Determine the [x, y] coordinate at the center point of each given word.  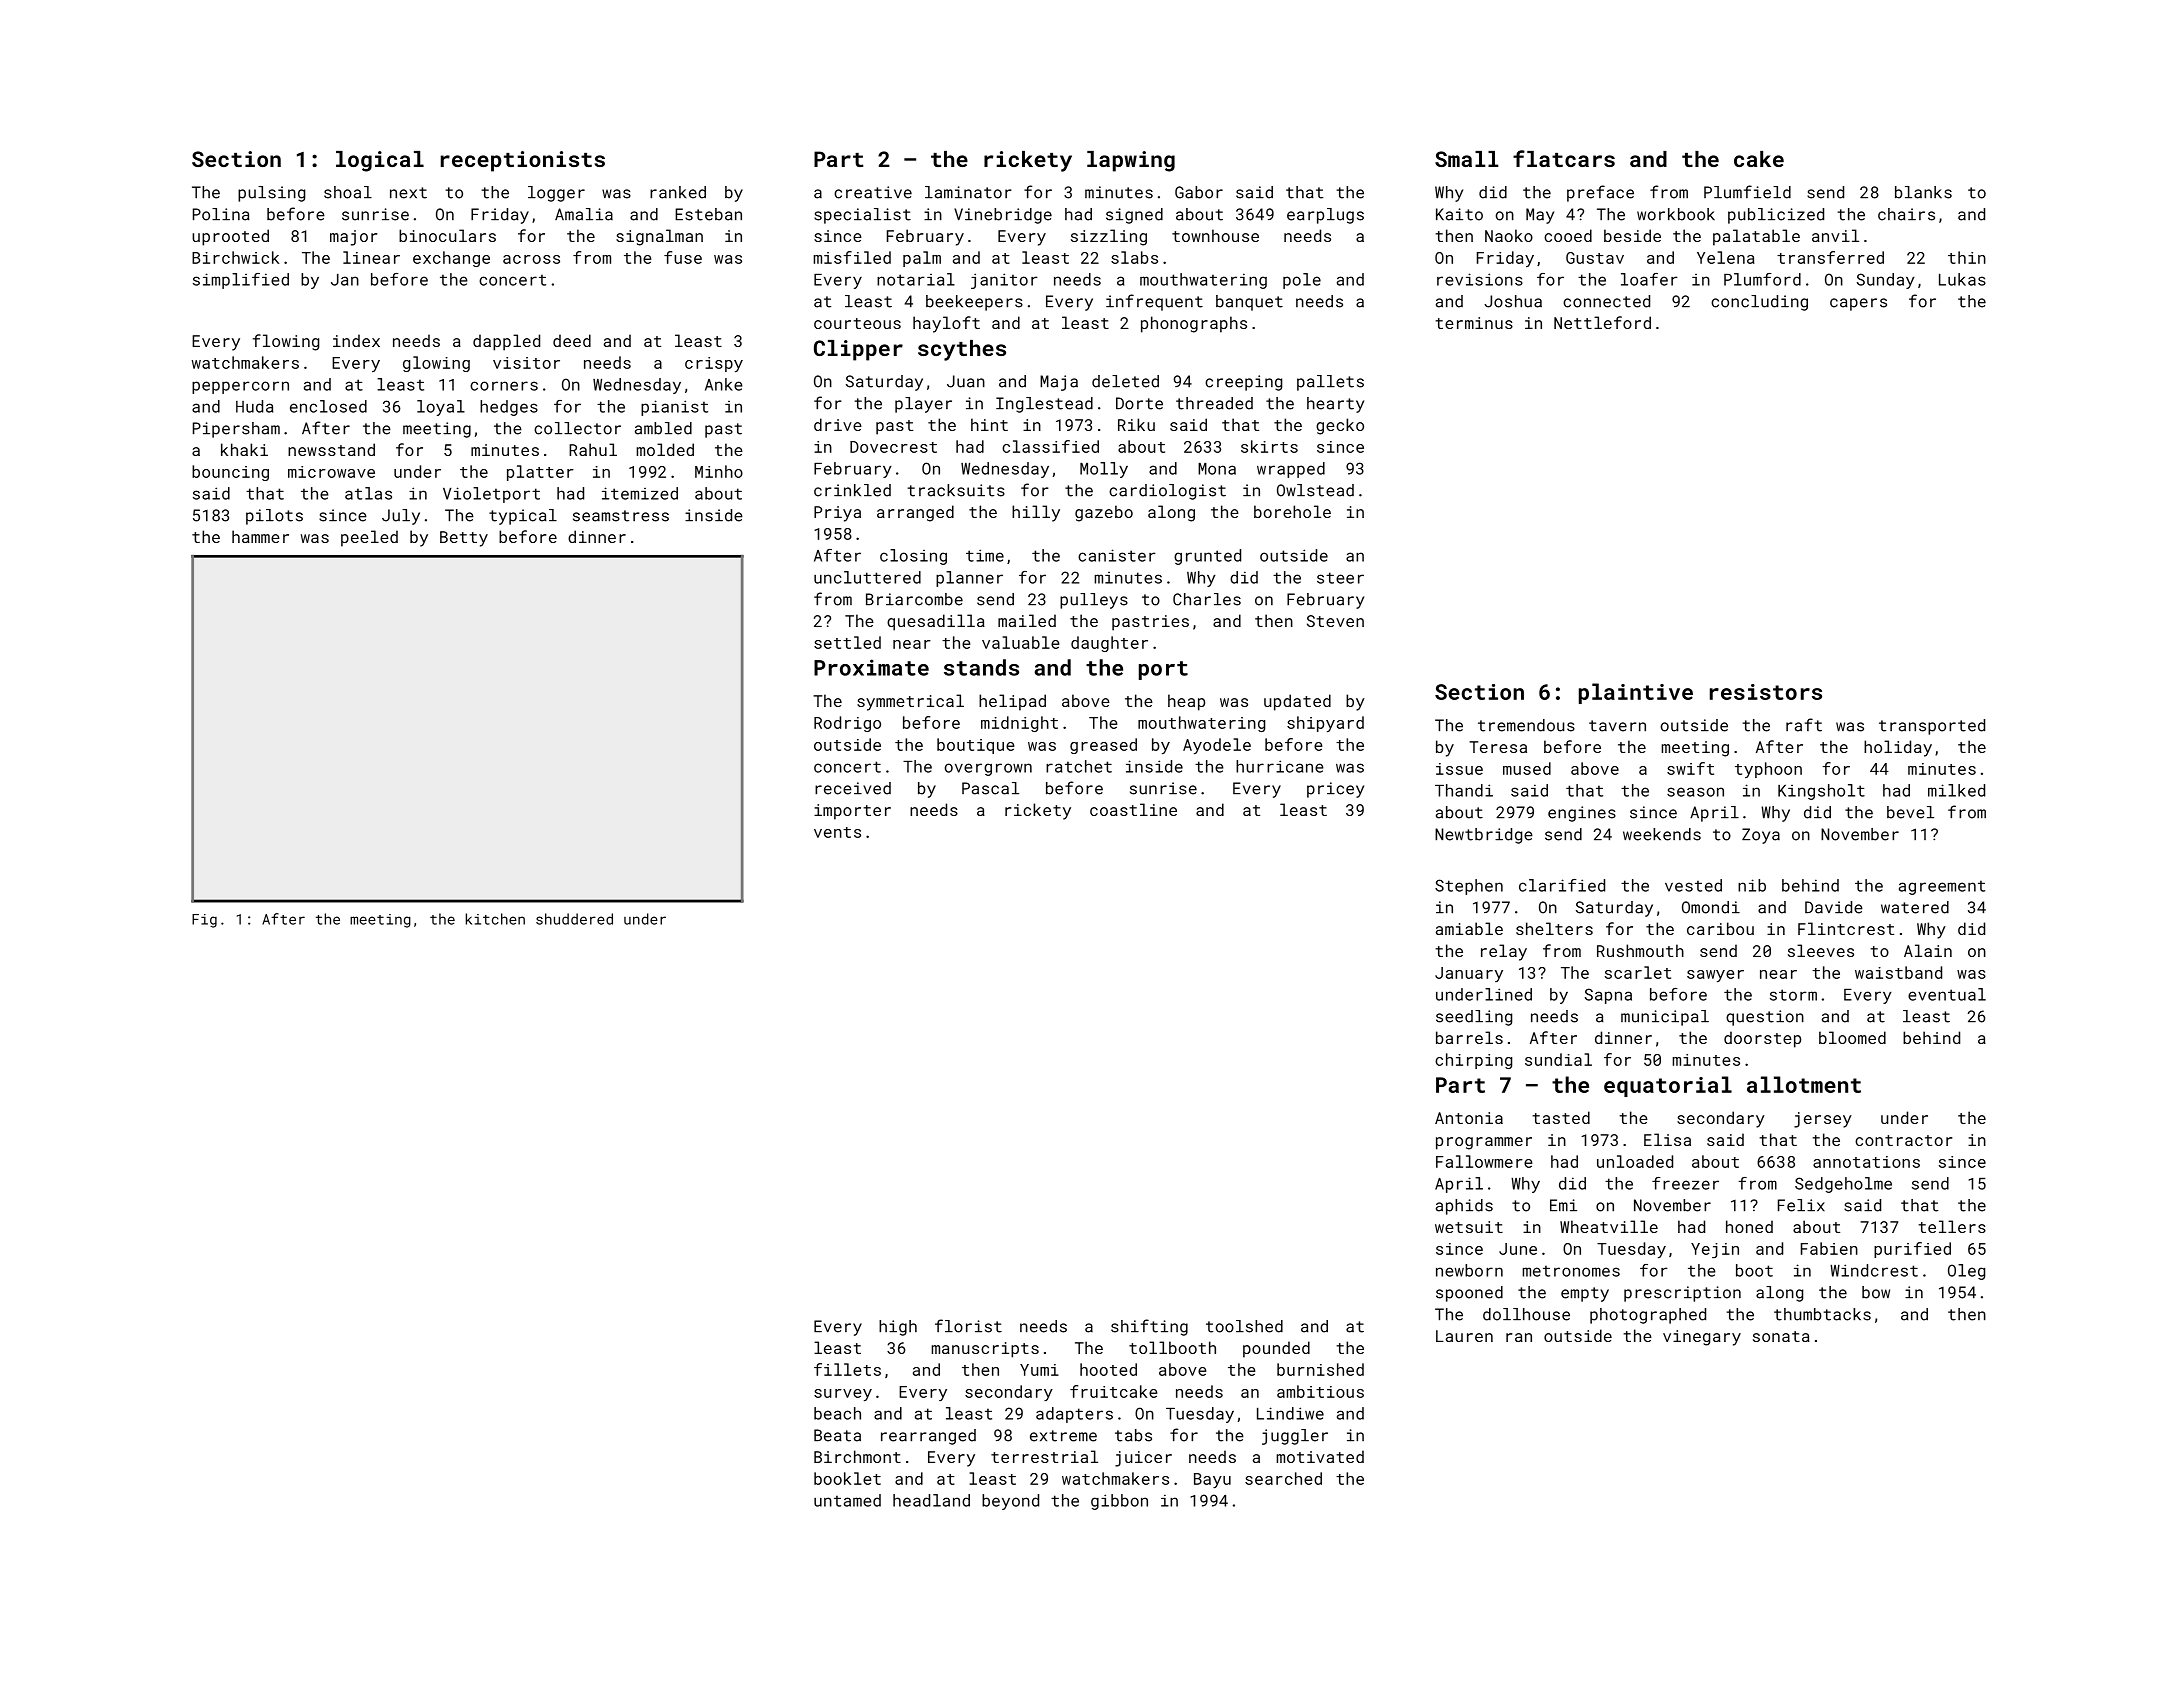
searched [1283, 1478]
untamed [847, 1500]
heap [1186, 702]
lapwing [1131, 161]
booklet [847, 1478]
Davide [1834, 907]
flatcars [1564, 158]
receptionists [523, 161]
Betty [464, 539]
